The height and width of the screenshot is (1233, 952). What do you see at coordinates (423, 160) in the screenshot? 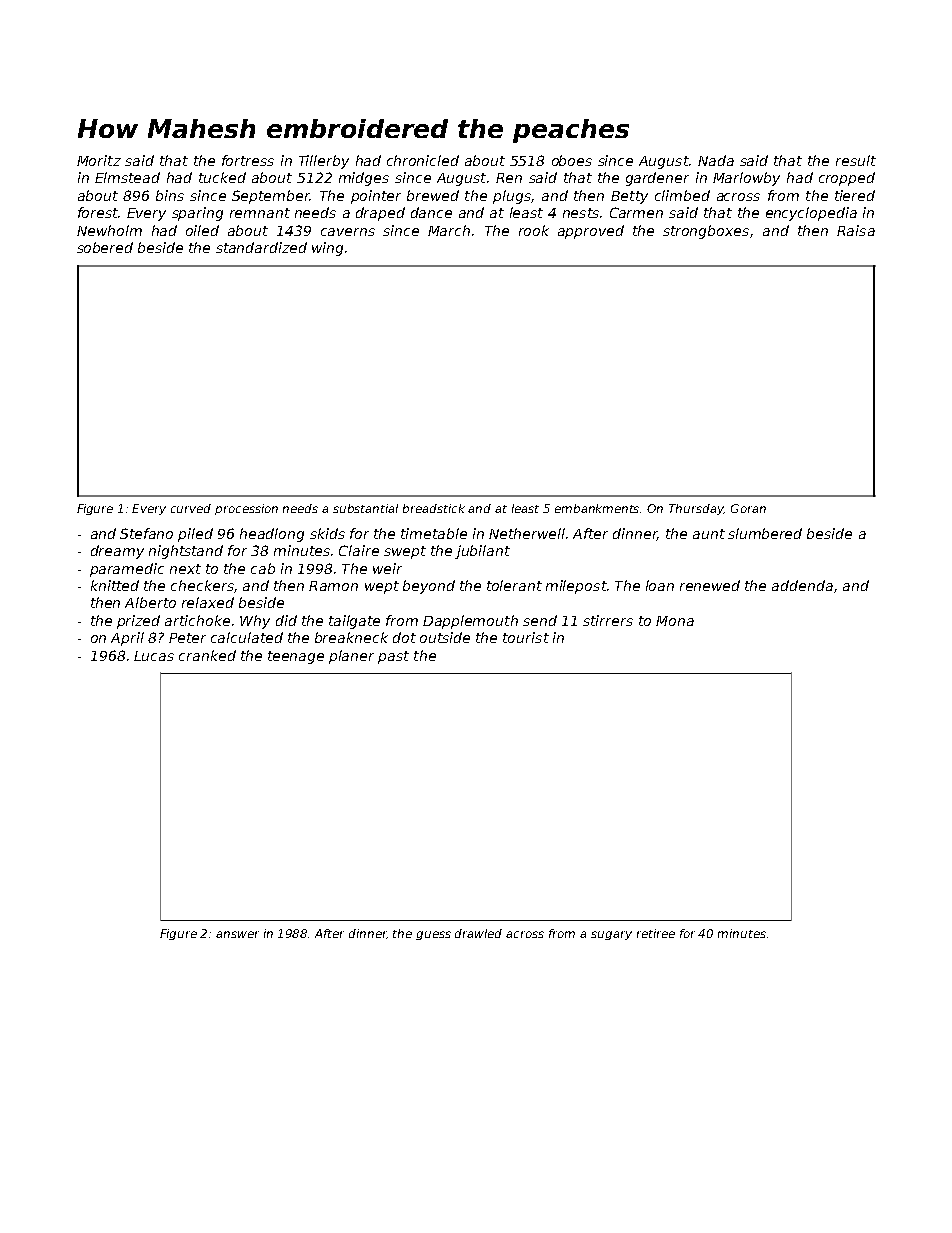
I see `chronicled` at bounding box center [423, 160].
